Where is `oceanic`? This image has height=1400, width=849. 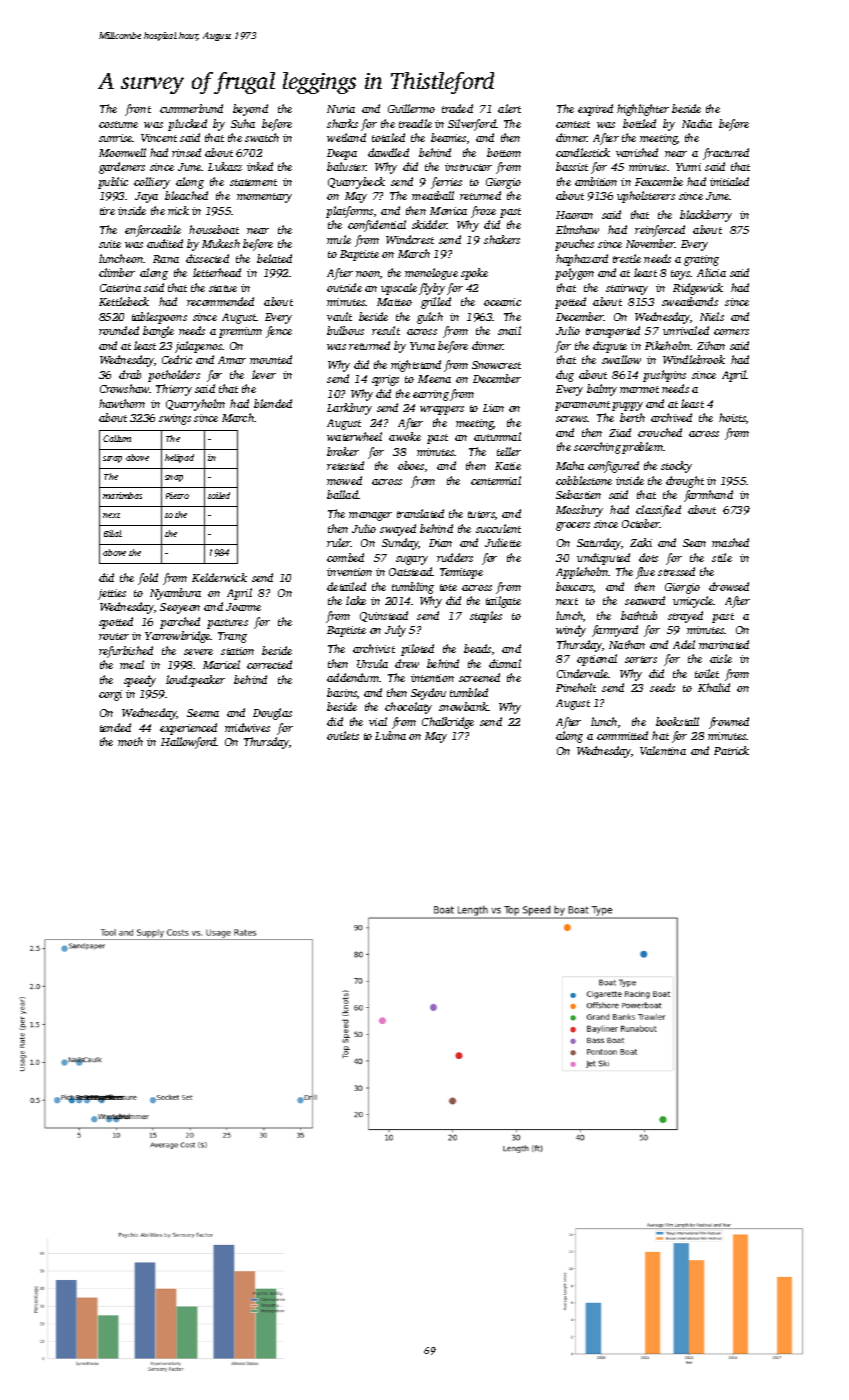
oceanic is located at coordinates (502, 302).
